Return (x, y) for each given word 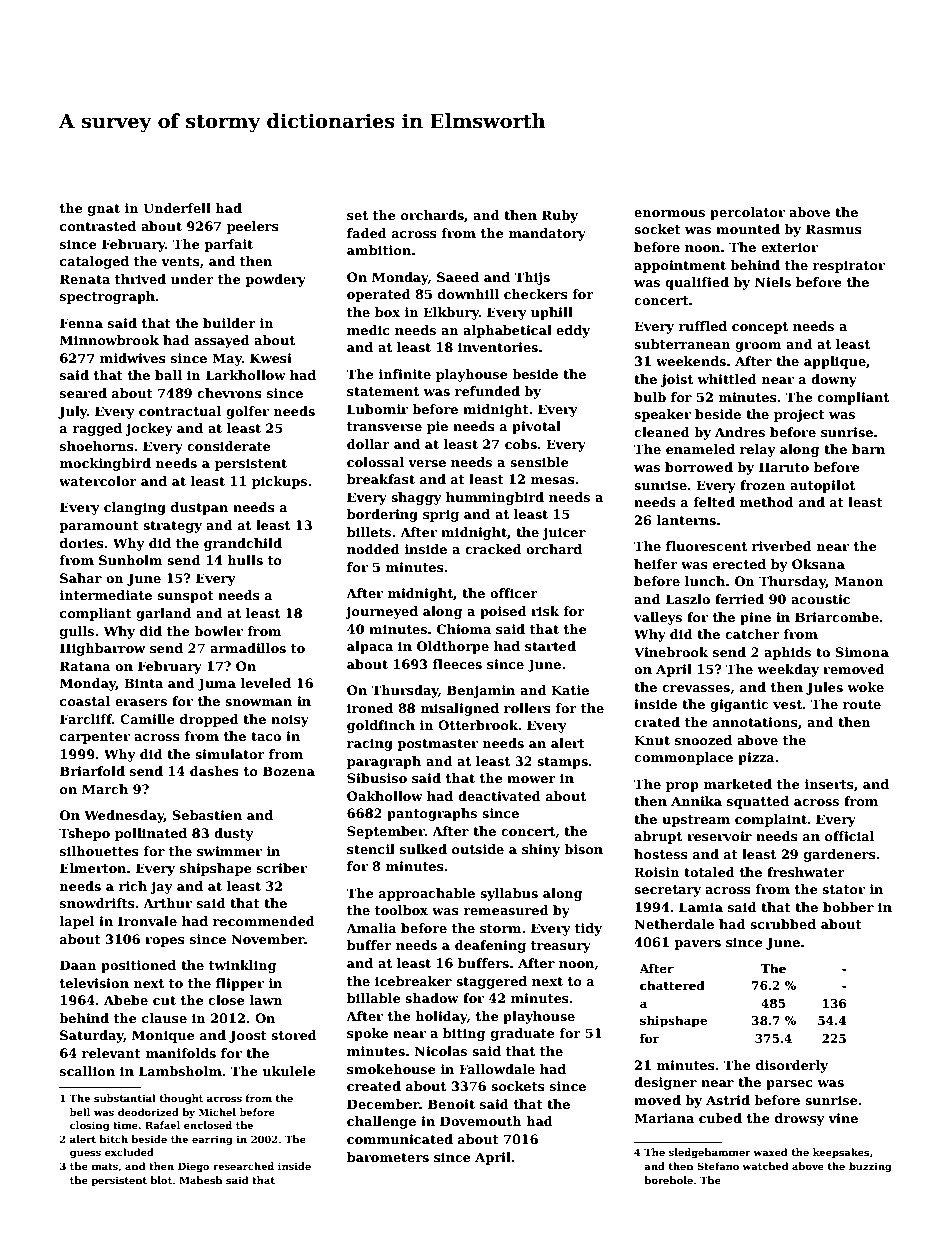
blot (161, 1180)
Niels (773, 282)
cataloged (94, 262)
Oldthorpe (453, 647)
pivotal (536, 427)
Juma (216, 684)
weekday (788, 670)
